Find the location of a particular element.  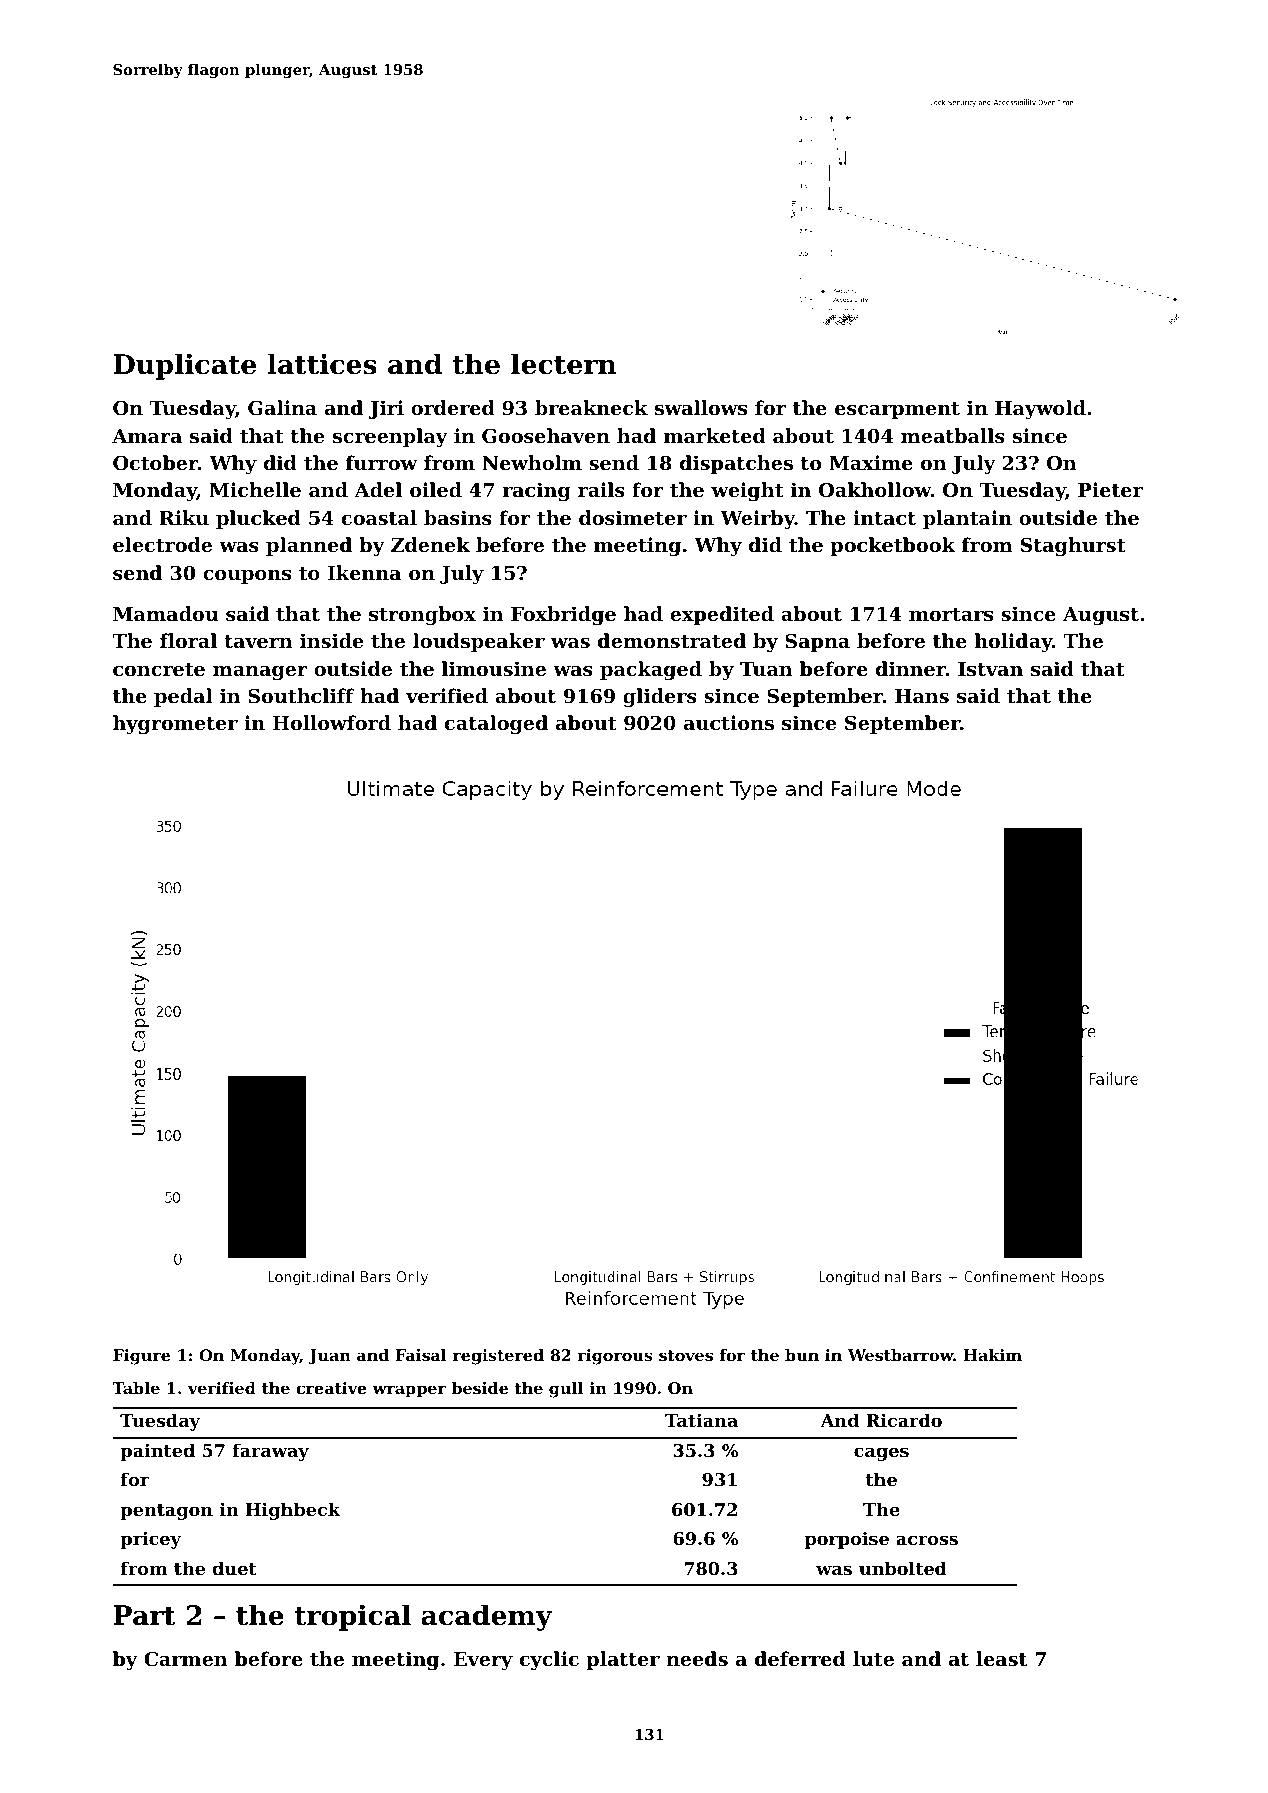

rigorous is located at coordinates (615, 1357).
